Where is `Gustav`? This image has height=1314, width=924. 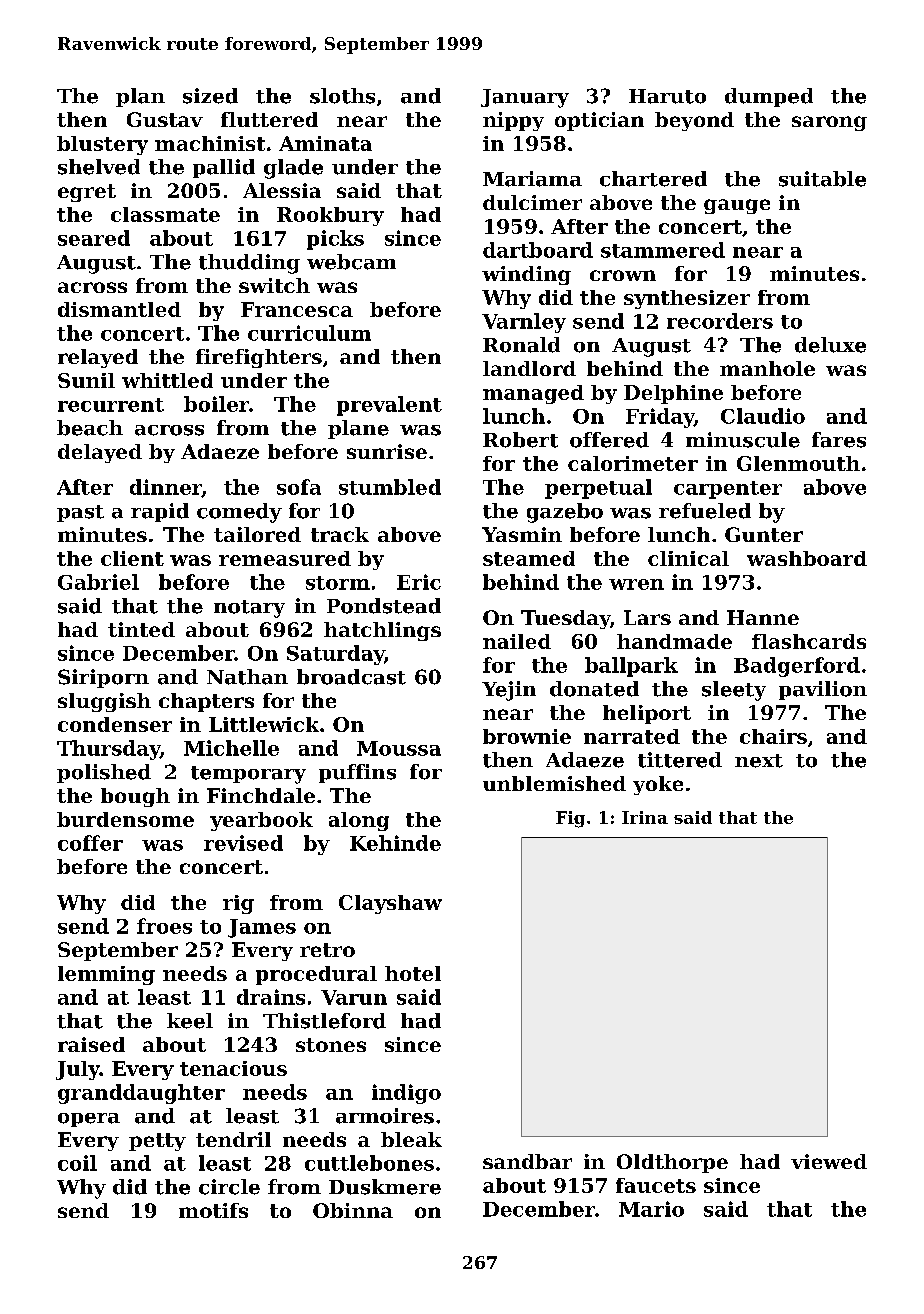 Gustav is located at coordinates (165, 119).
